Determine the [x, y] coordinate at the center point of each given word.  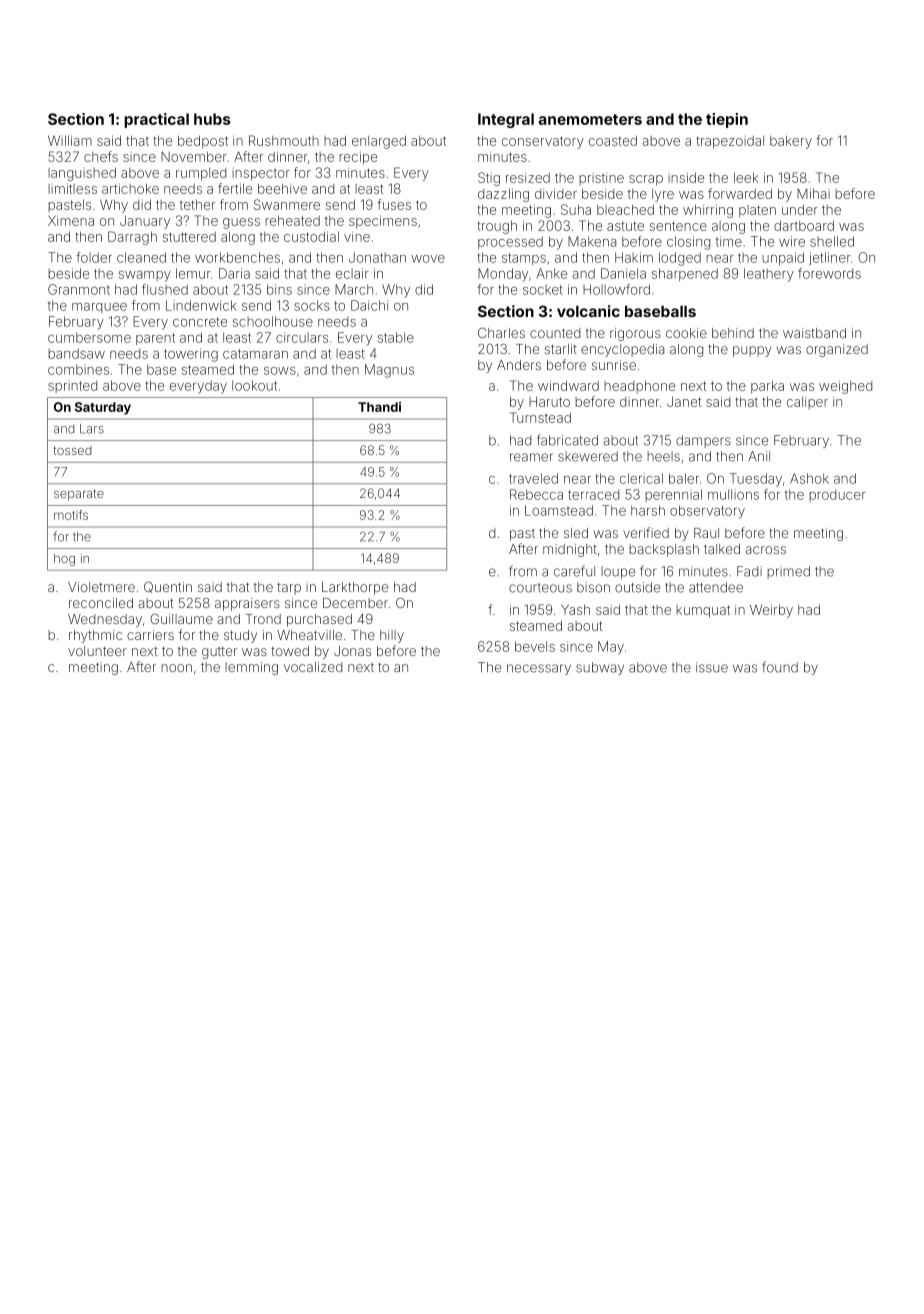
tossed [72, 450]
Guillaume [181, 619]
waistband [814, 333]
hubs [212, 119]
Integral [506, 120]
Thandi [379, 407]
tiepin [727, 120]
